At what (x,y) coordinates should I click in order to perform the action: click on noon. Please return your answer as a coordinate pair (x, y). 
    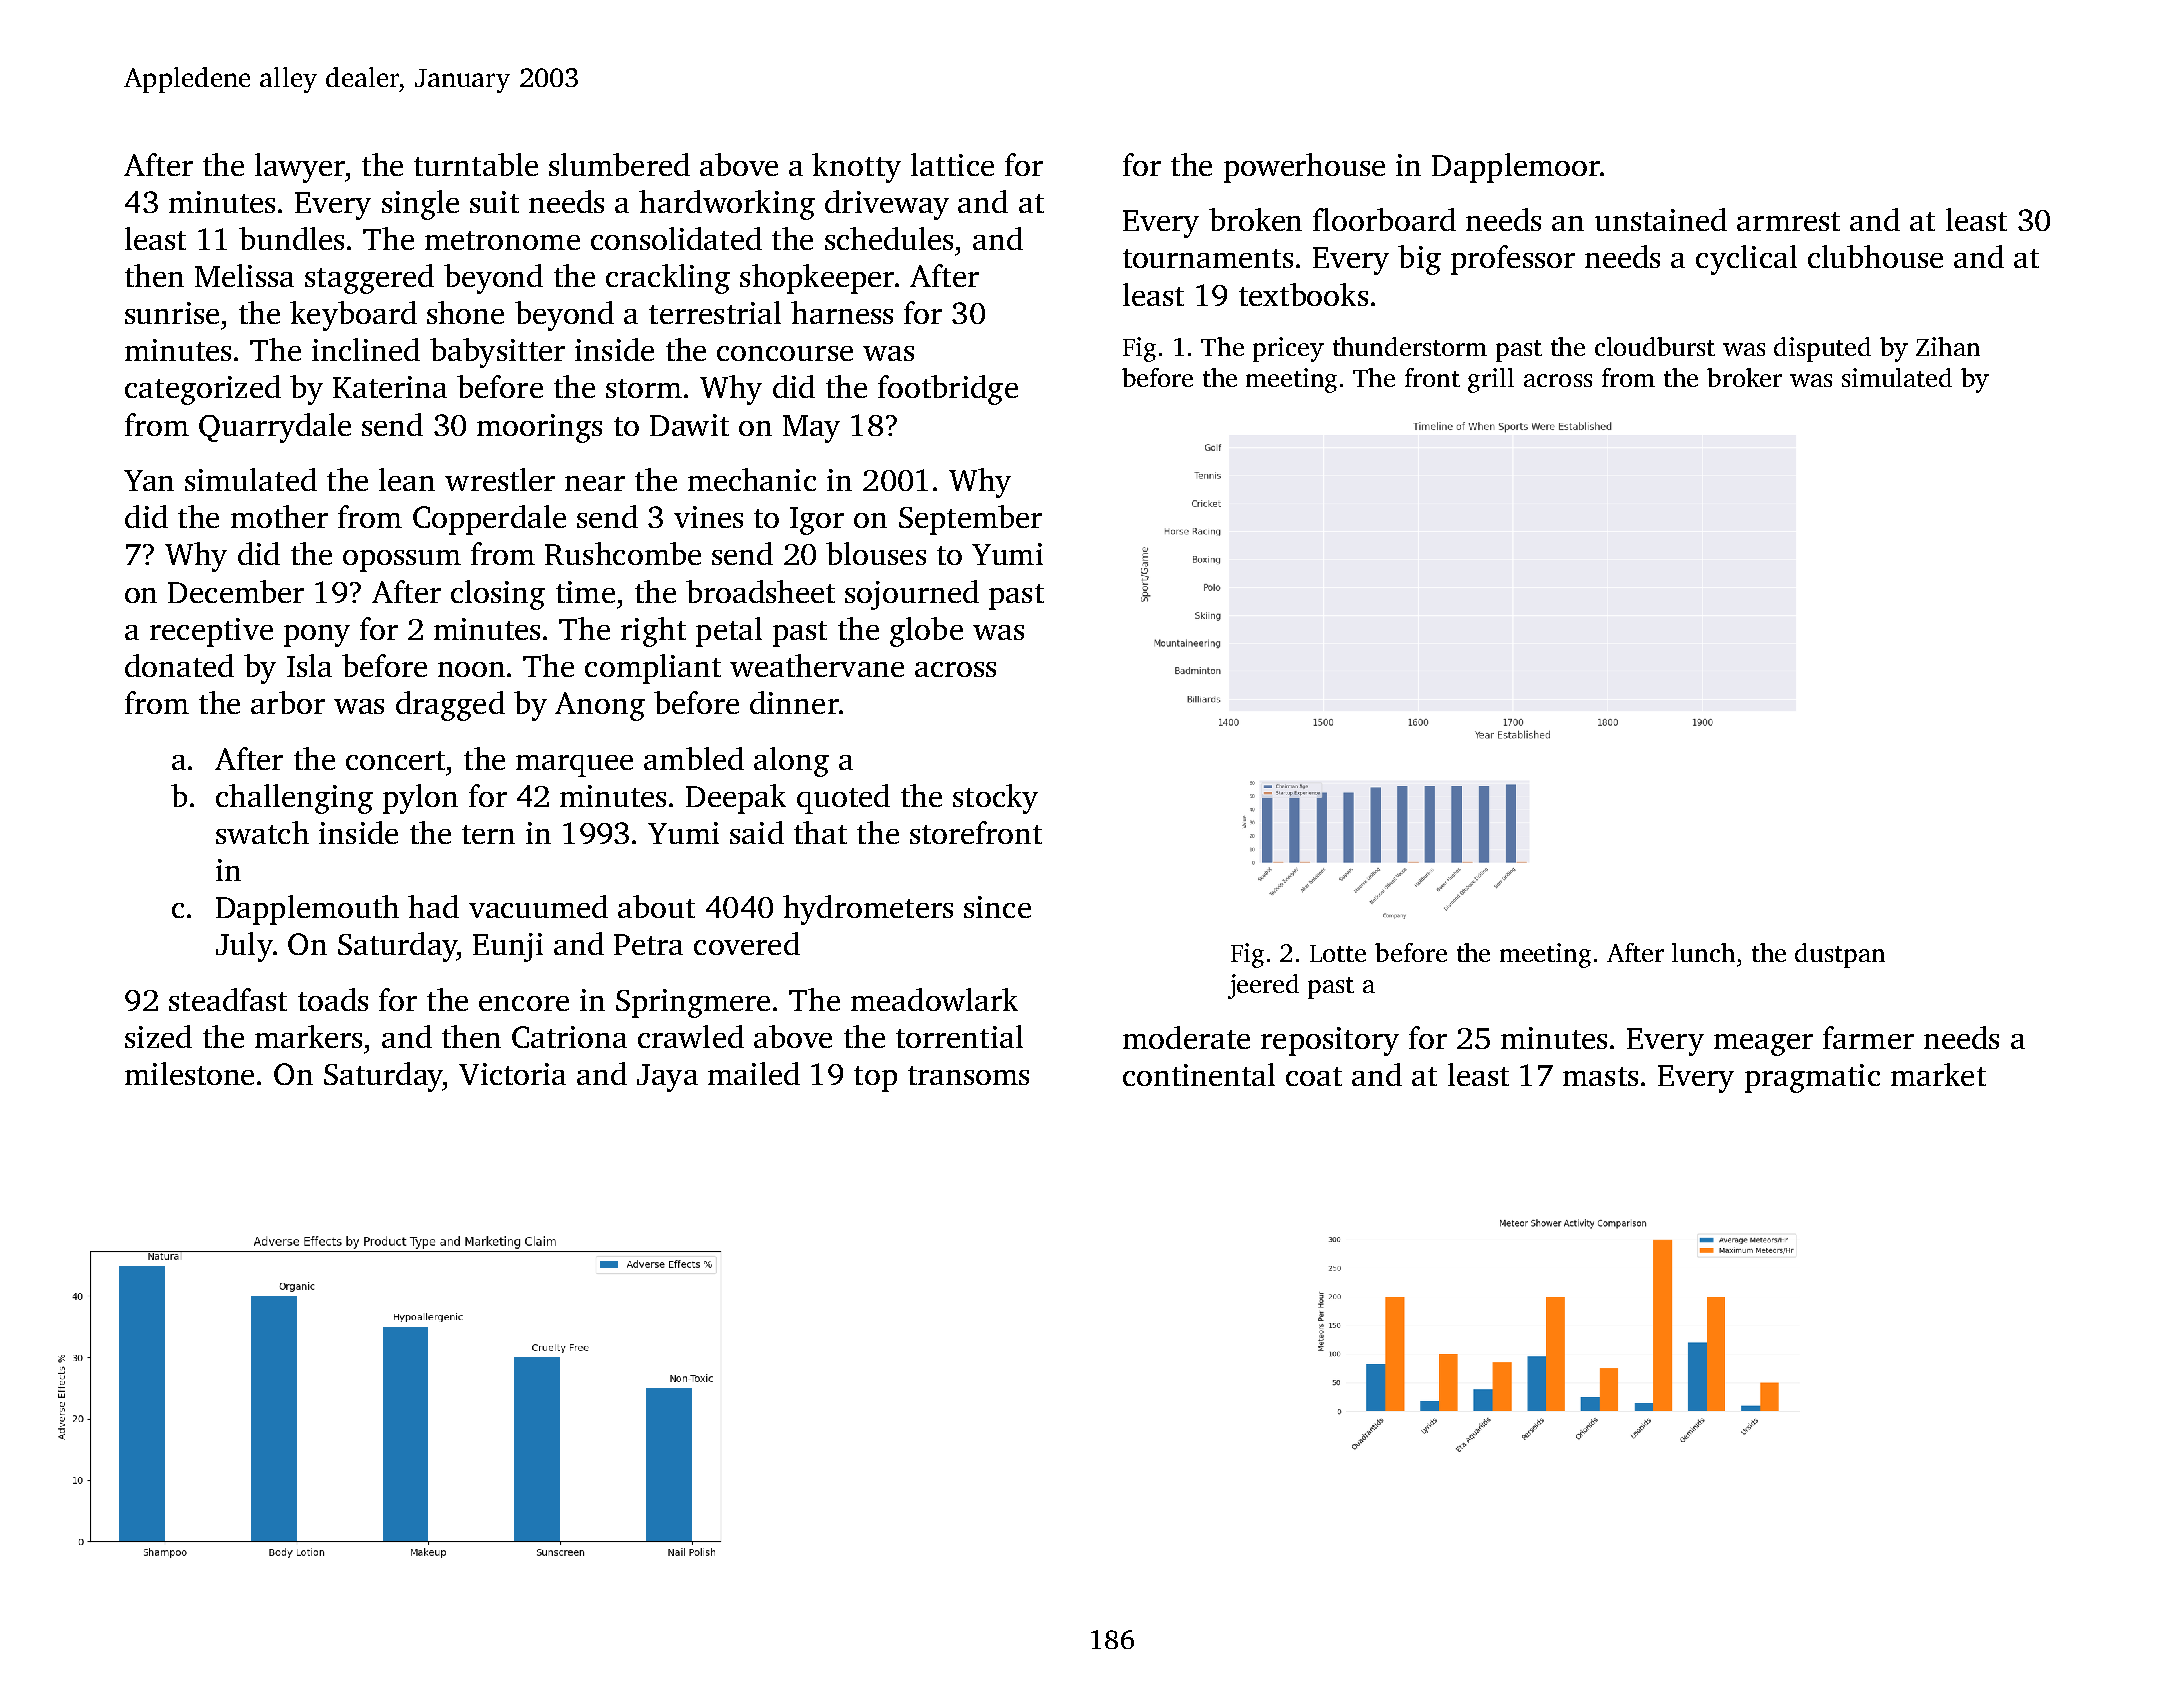
    Looking at the image, I should click on (471, 669).
